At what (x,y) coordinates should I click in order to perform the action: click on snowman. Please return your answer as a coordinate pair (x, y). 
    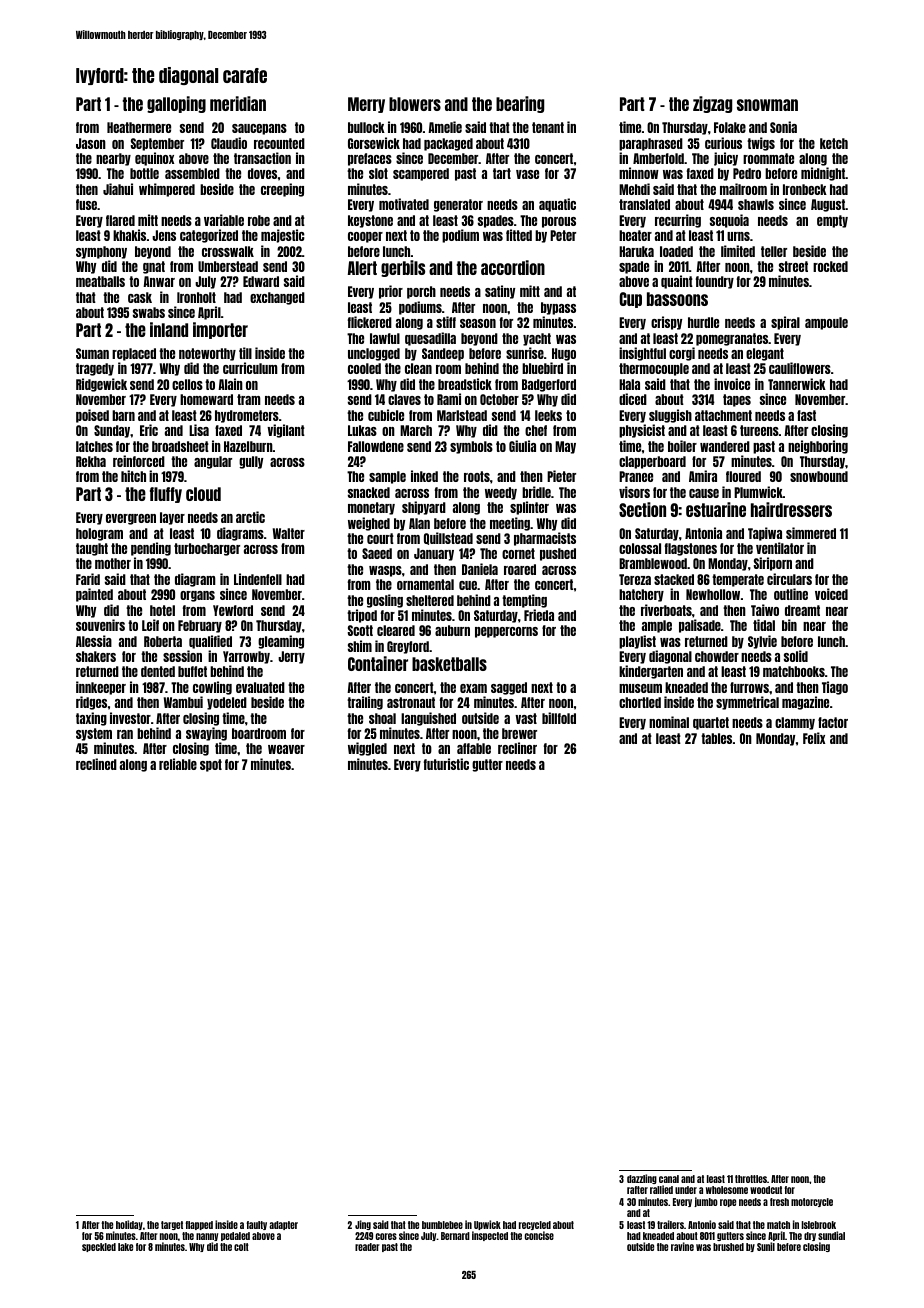
    Looking at the image, I should click on (767, 105).
